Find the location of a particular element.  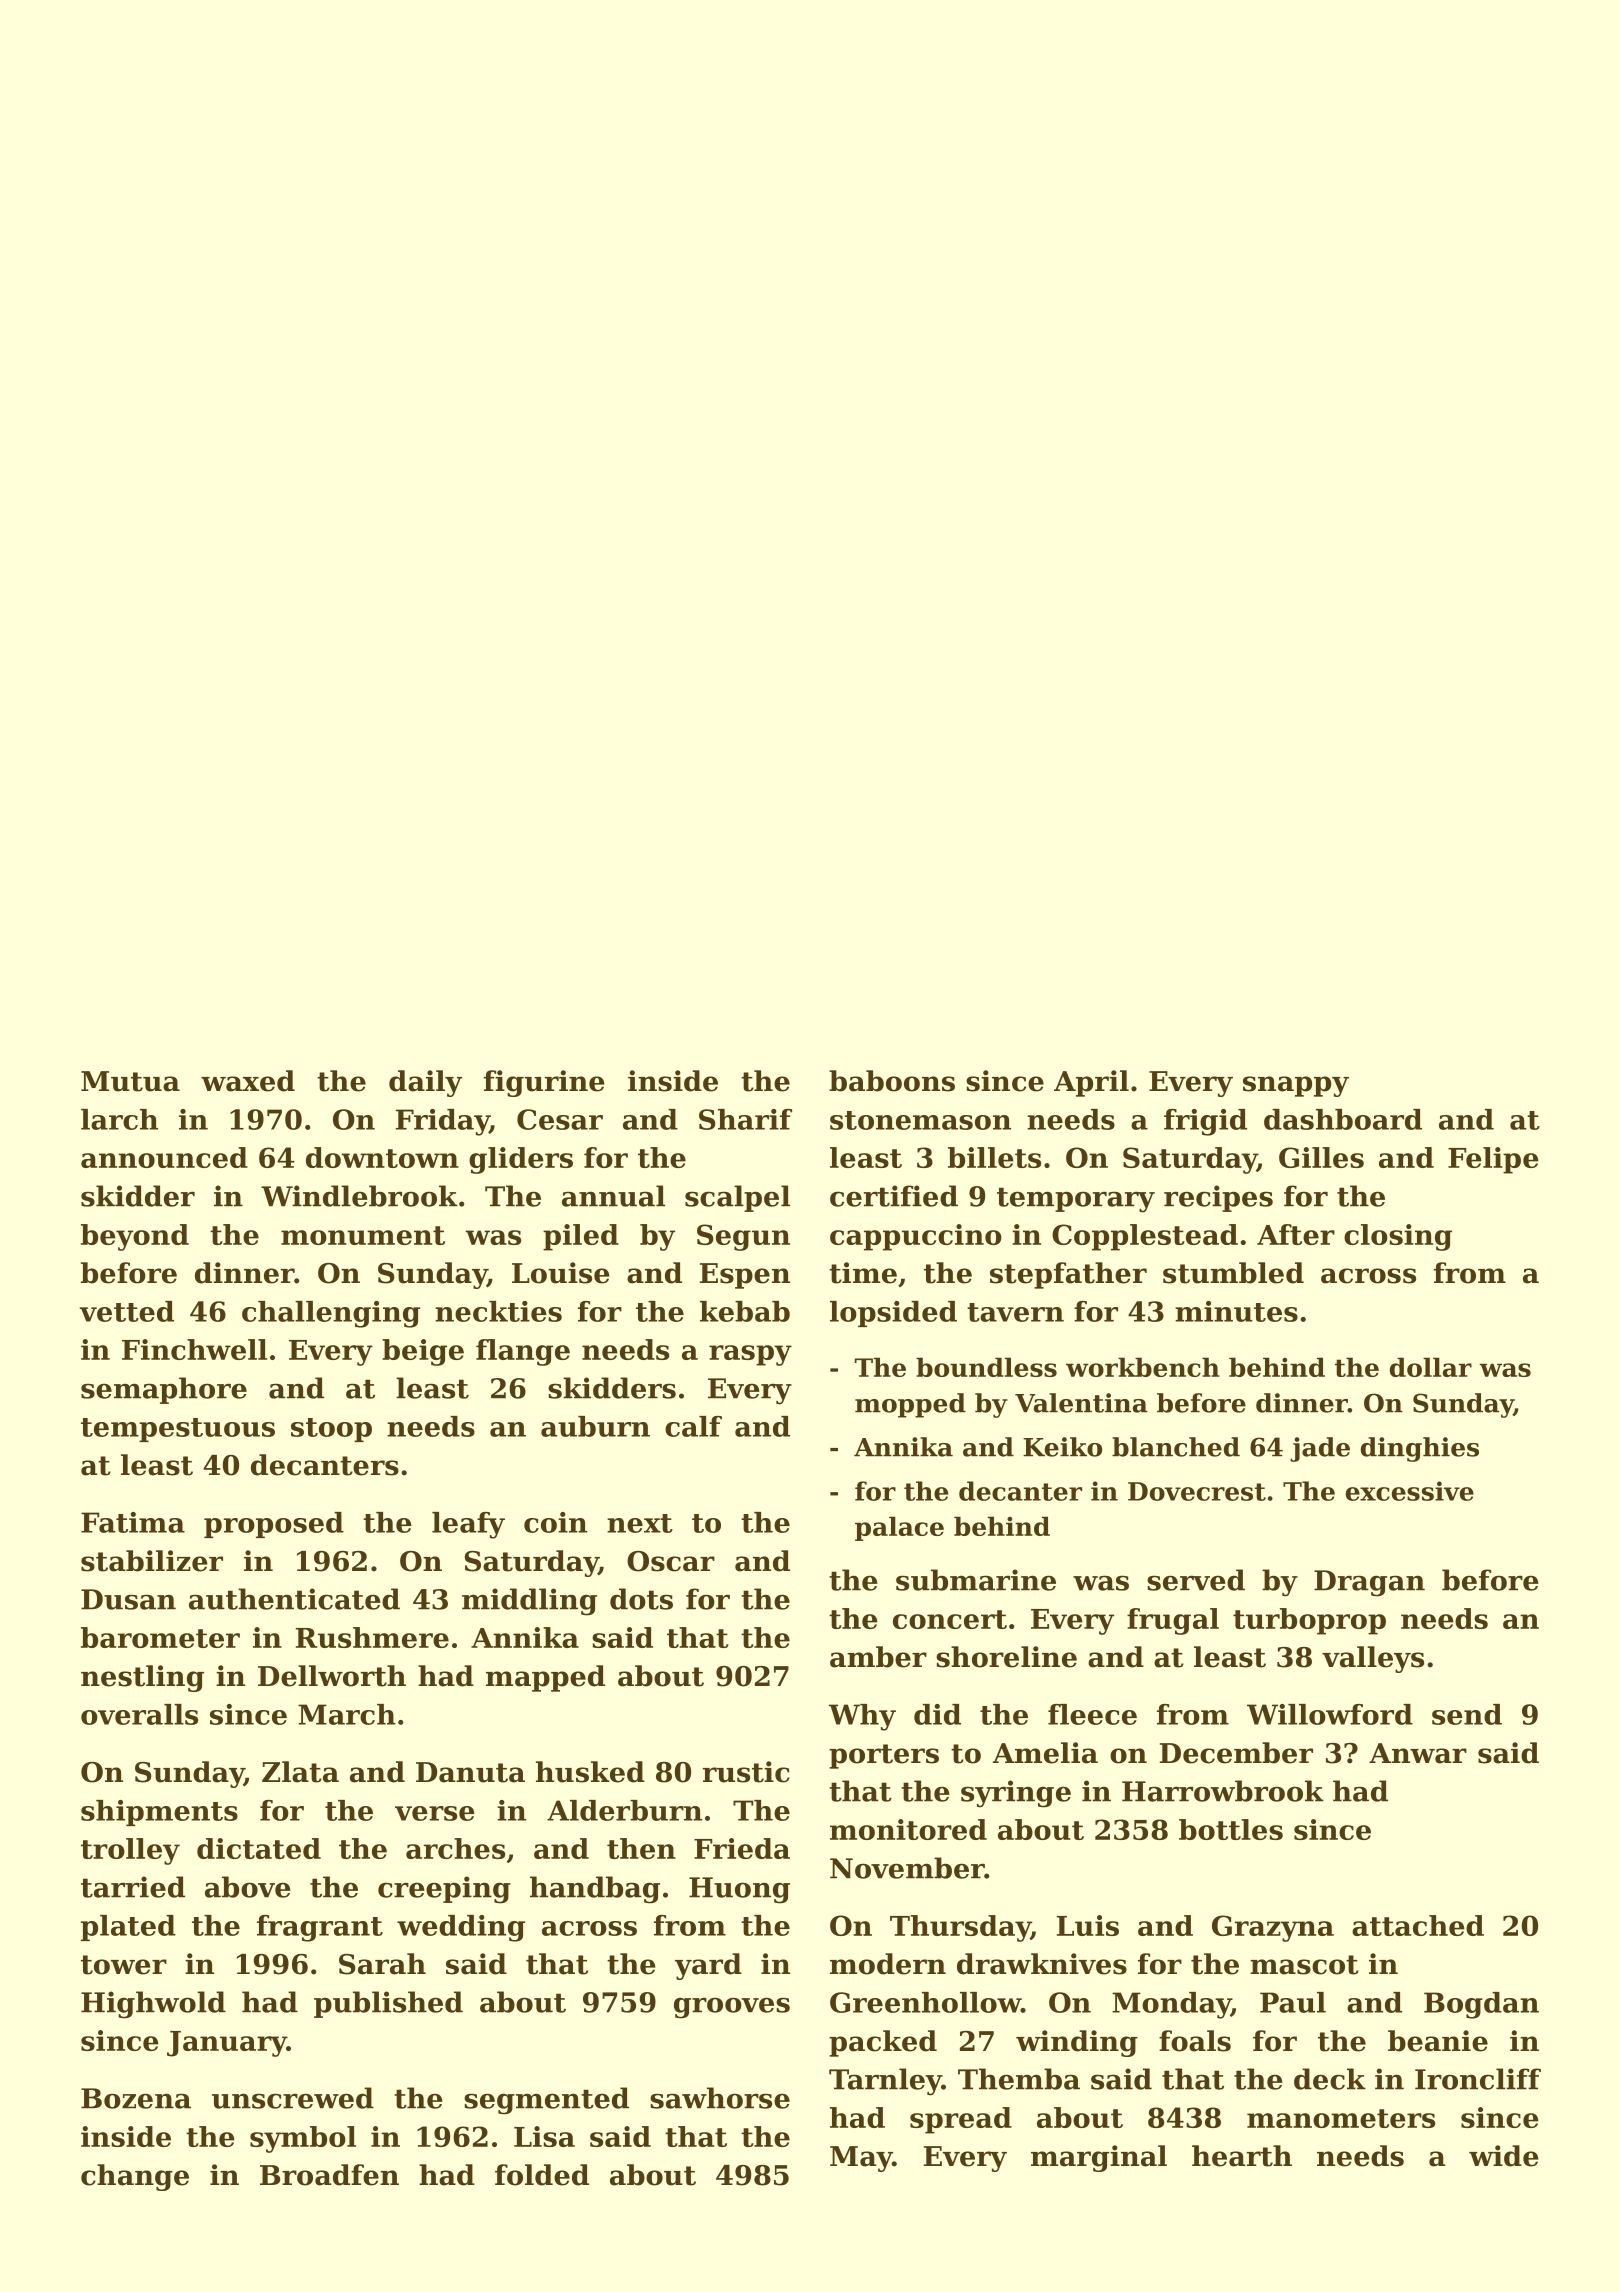

figurine is located at coordinates (544, 1083).
